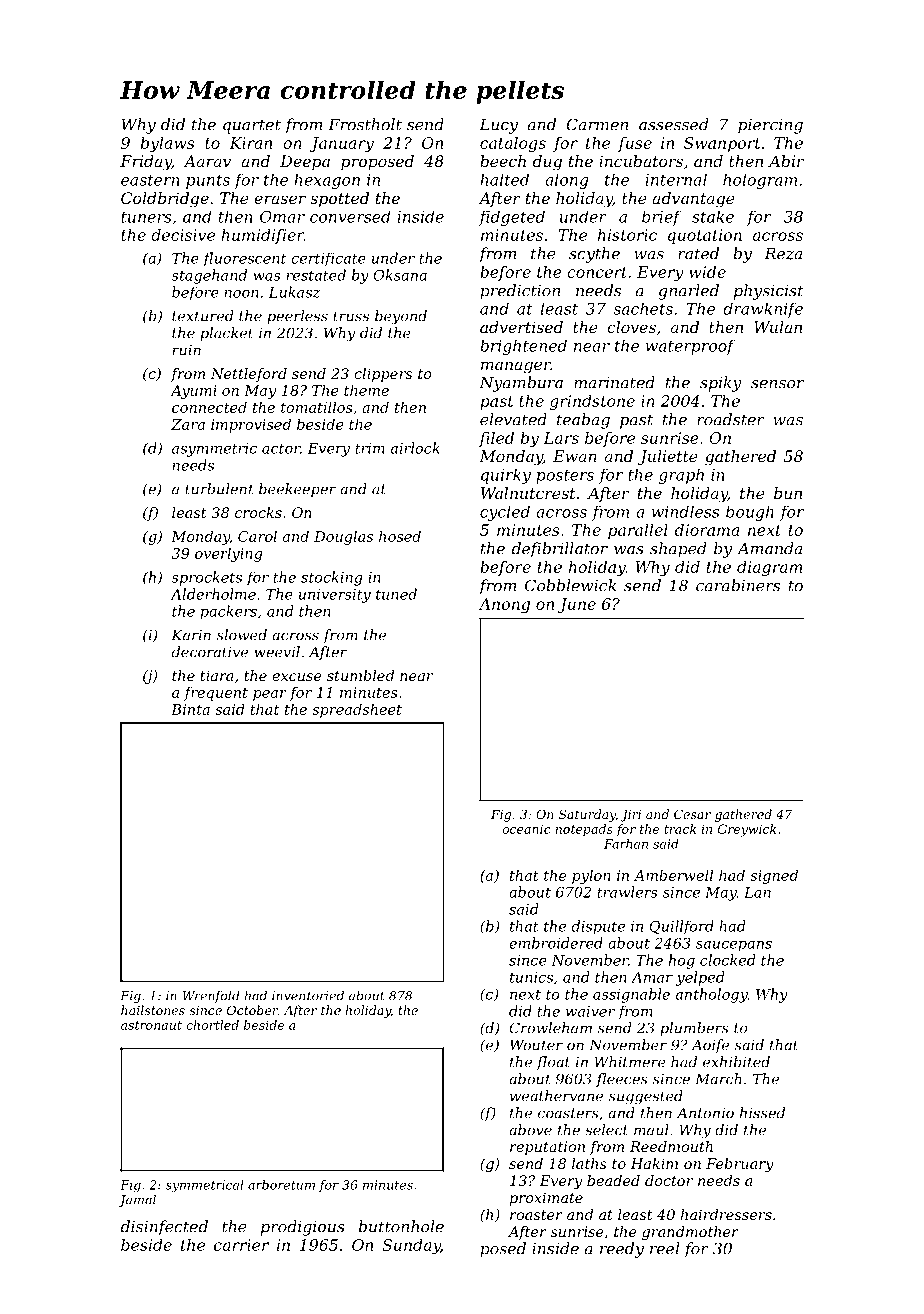  I want to click on roaster, so click(536, 1215).
